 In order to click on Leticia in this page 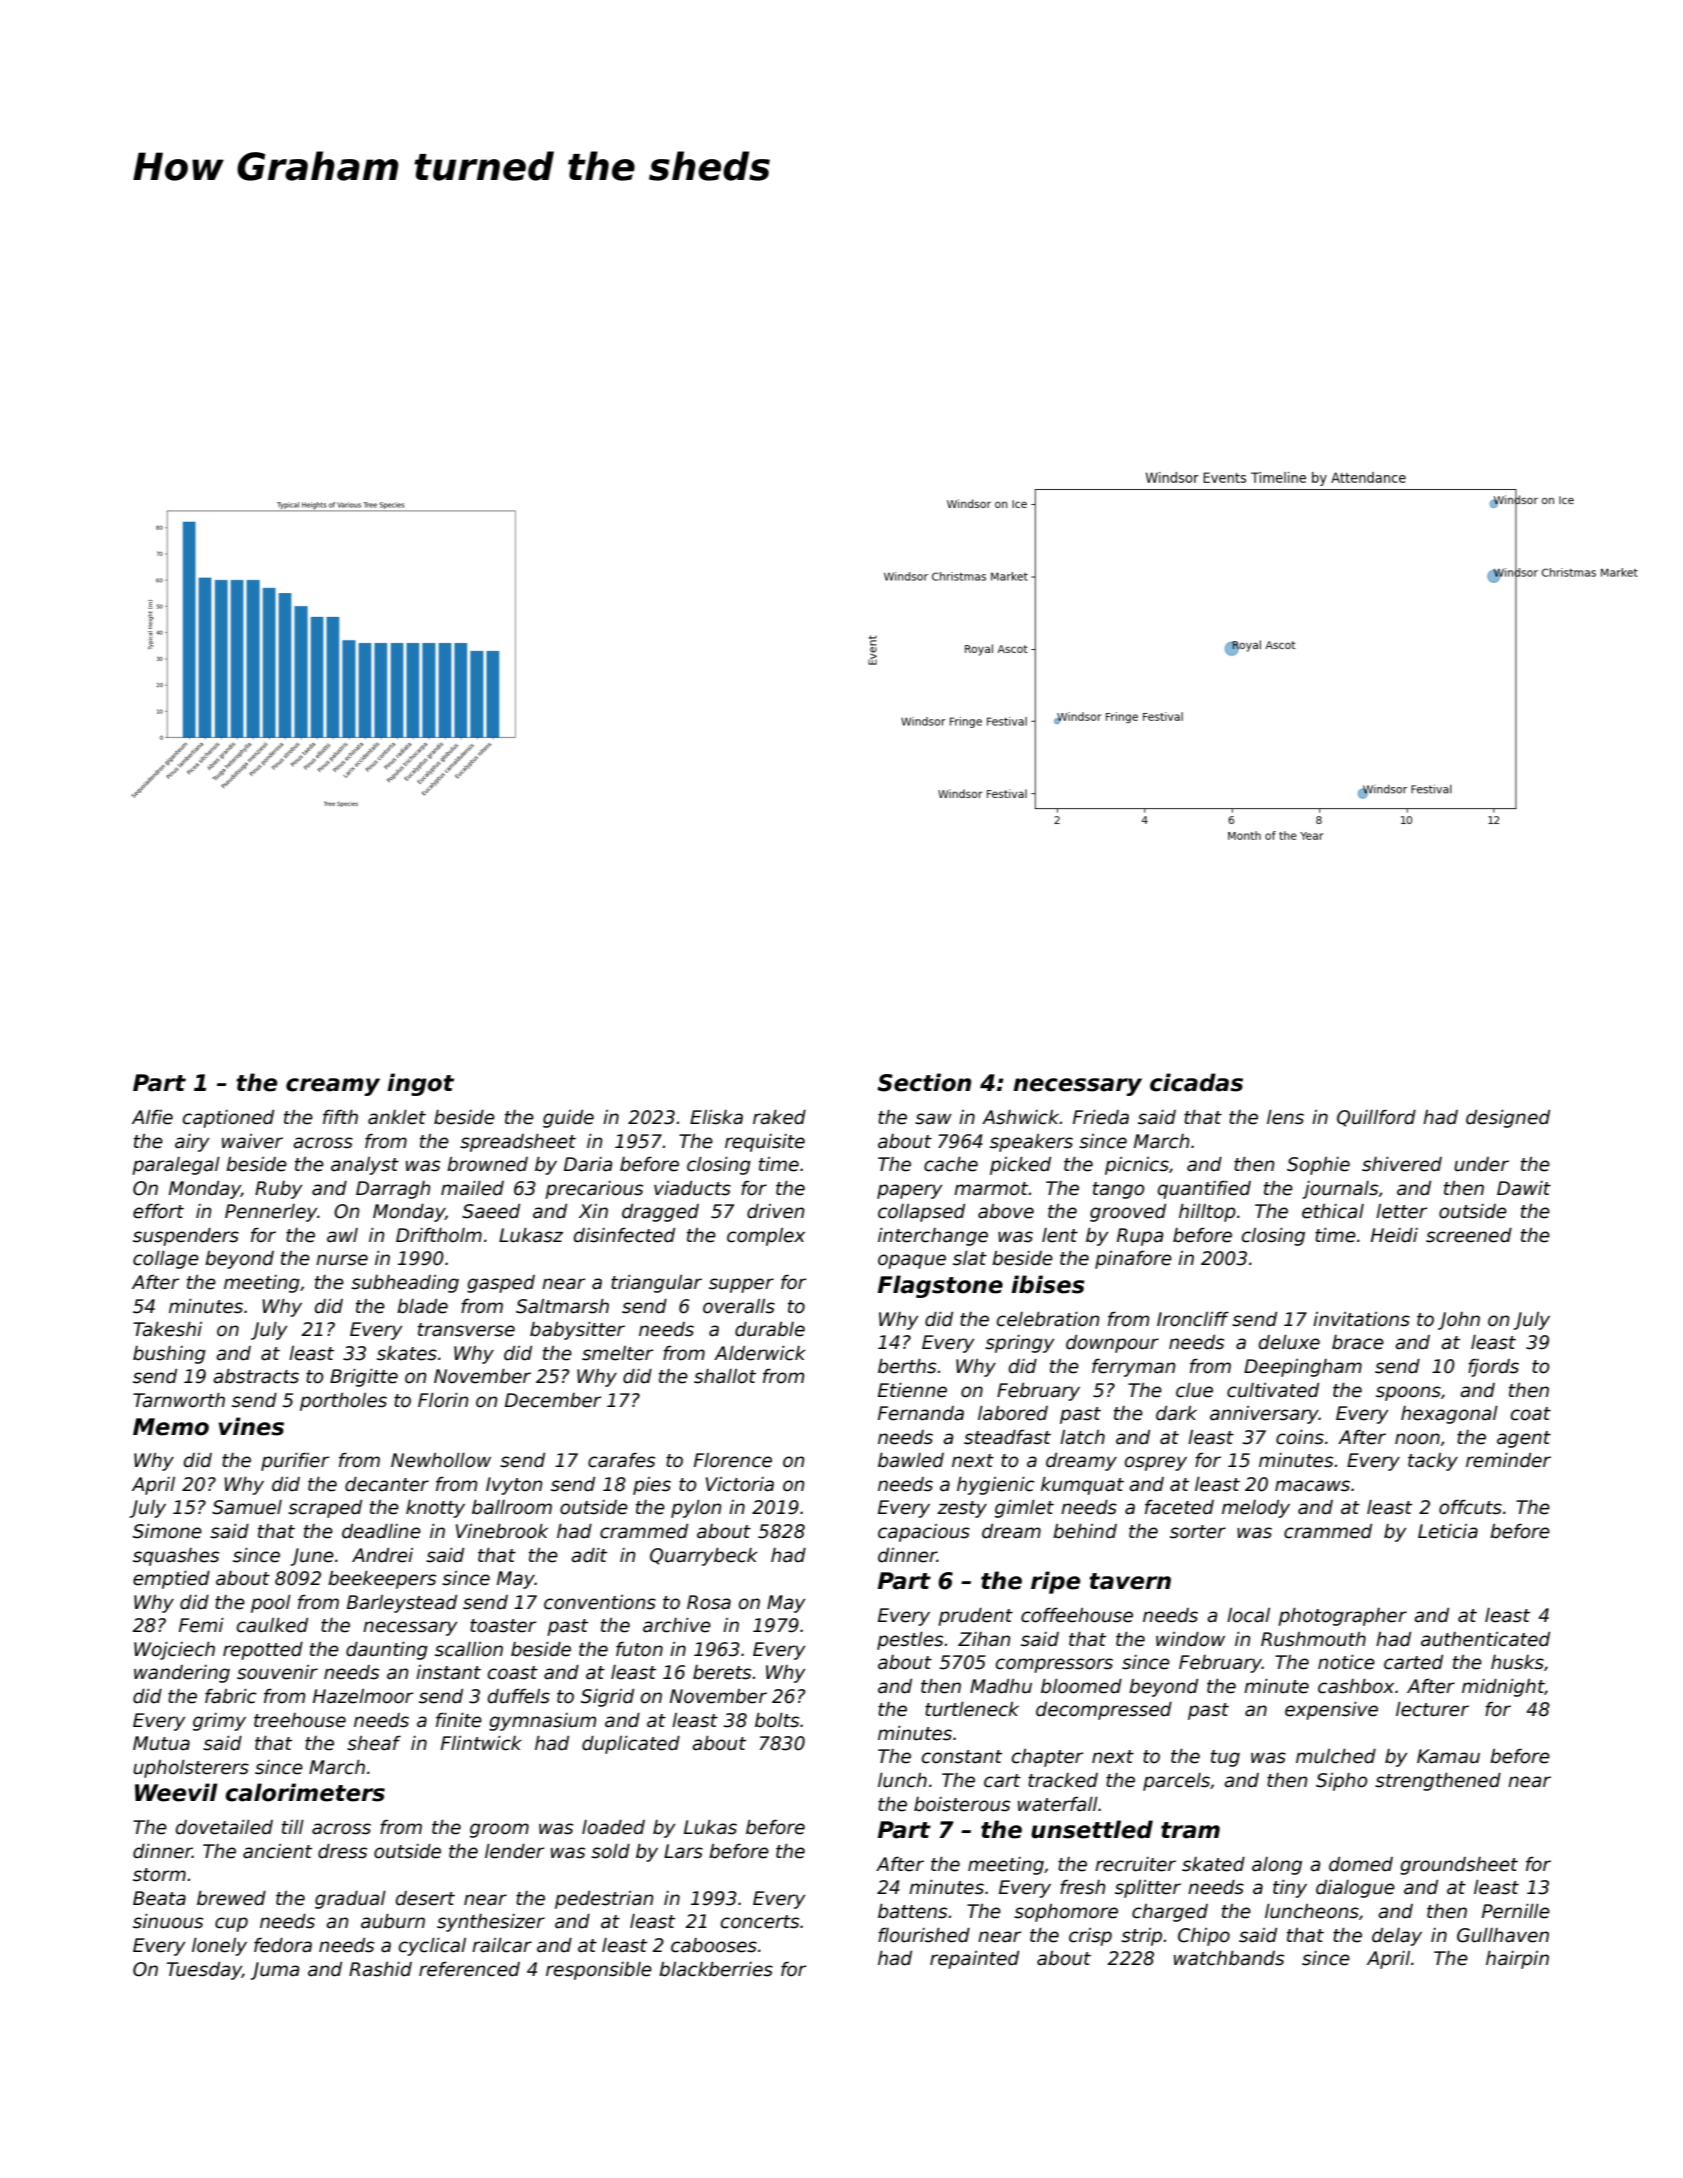, I will do `click(1448, 1531)`.
